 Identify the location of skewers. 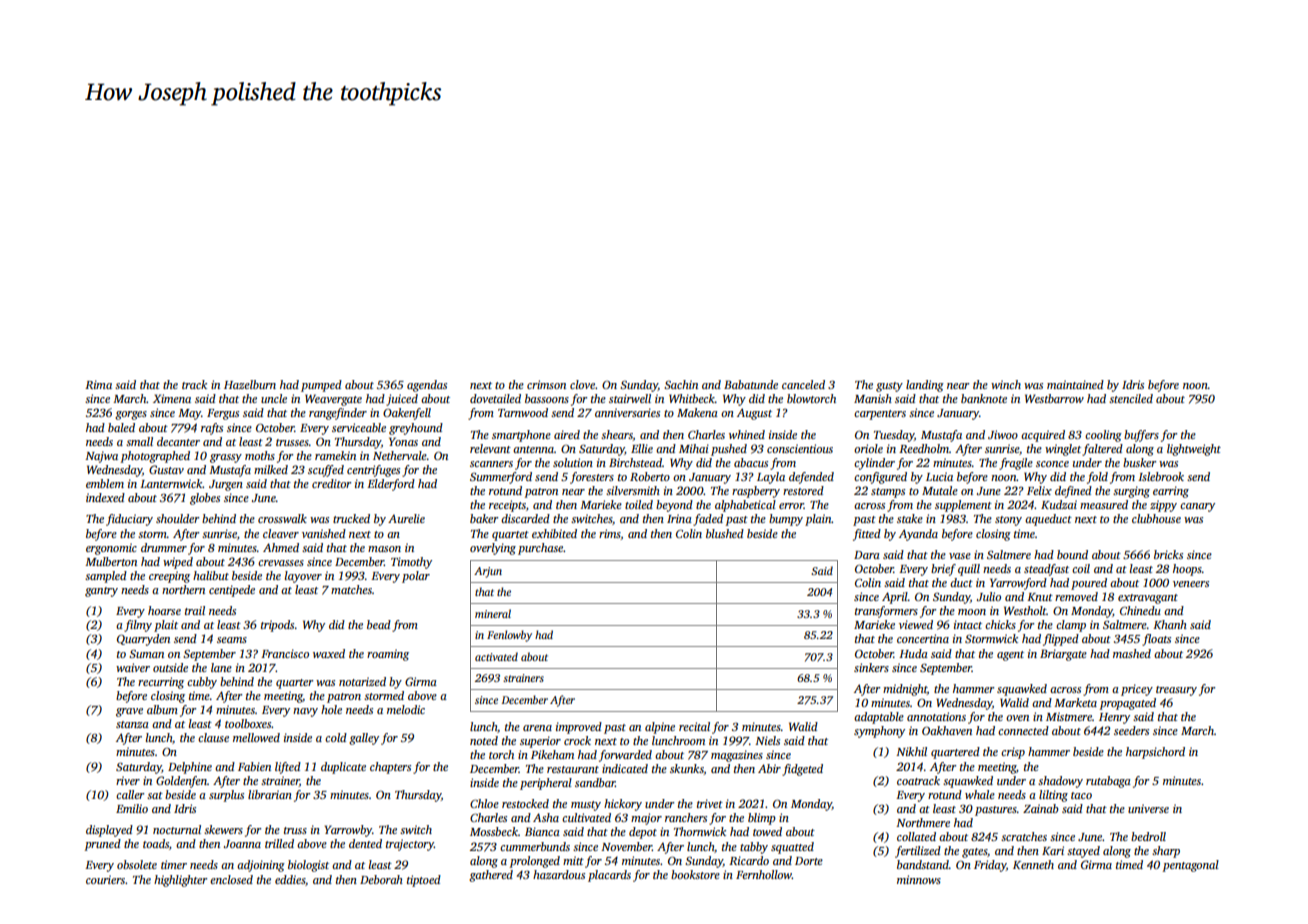
(223, 829).
